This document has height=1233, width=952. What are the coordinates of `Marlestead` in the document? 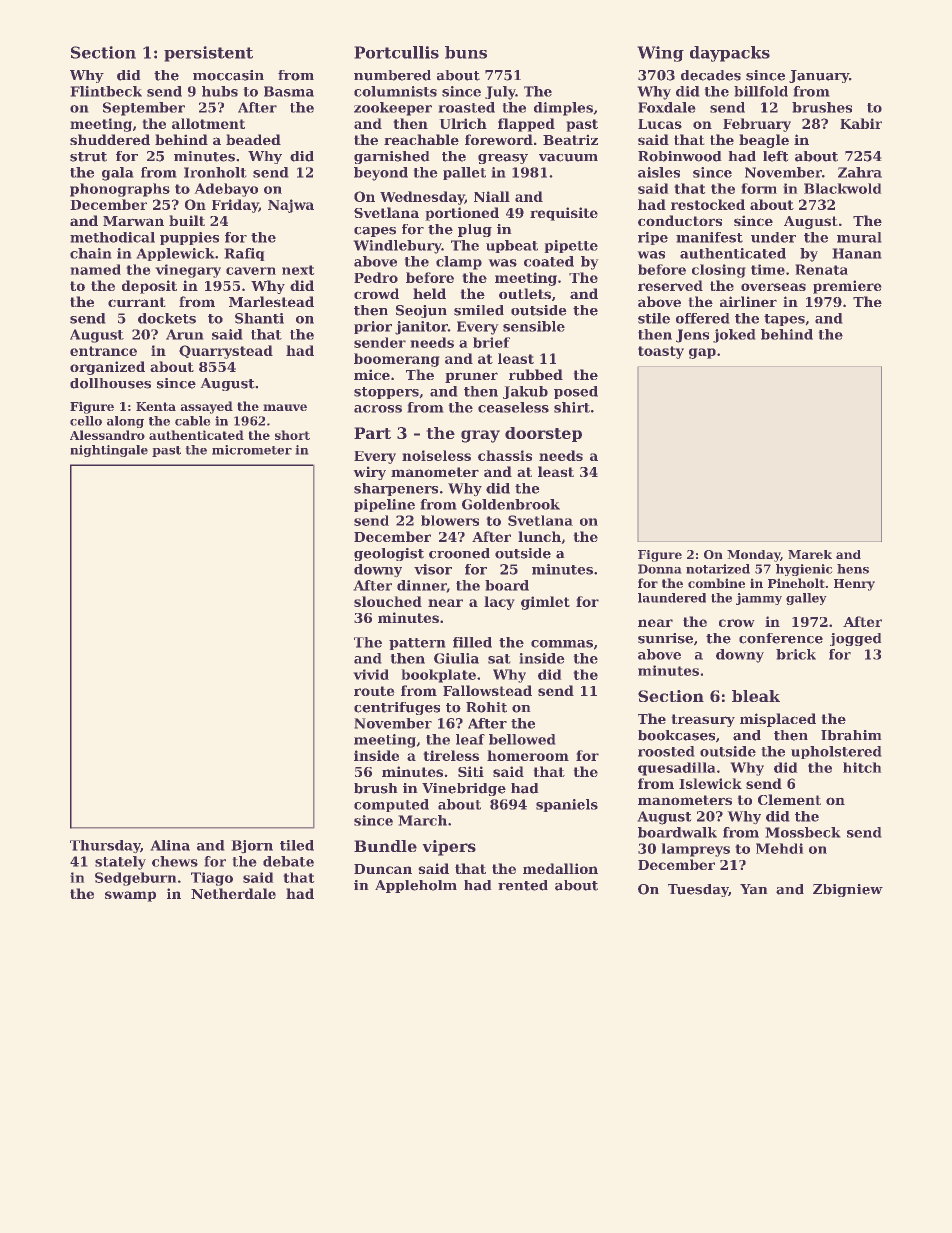 It's located at (271, 301).
